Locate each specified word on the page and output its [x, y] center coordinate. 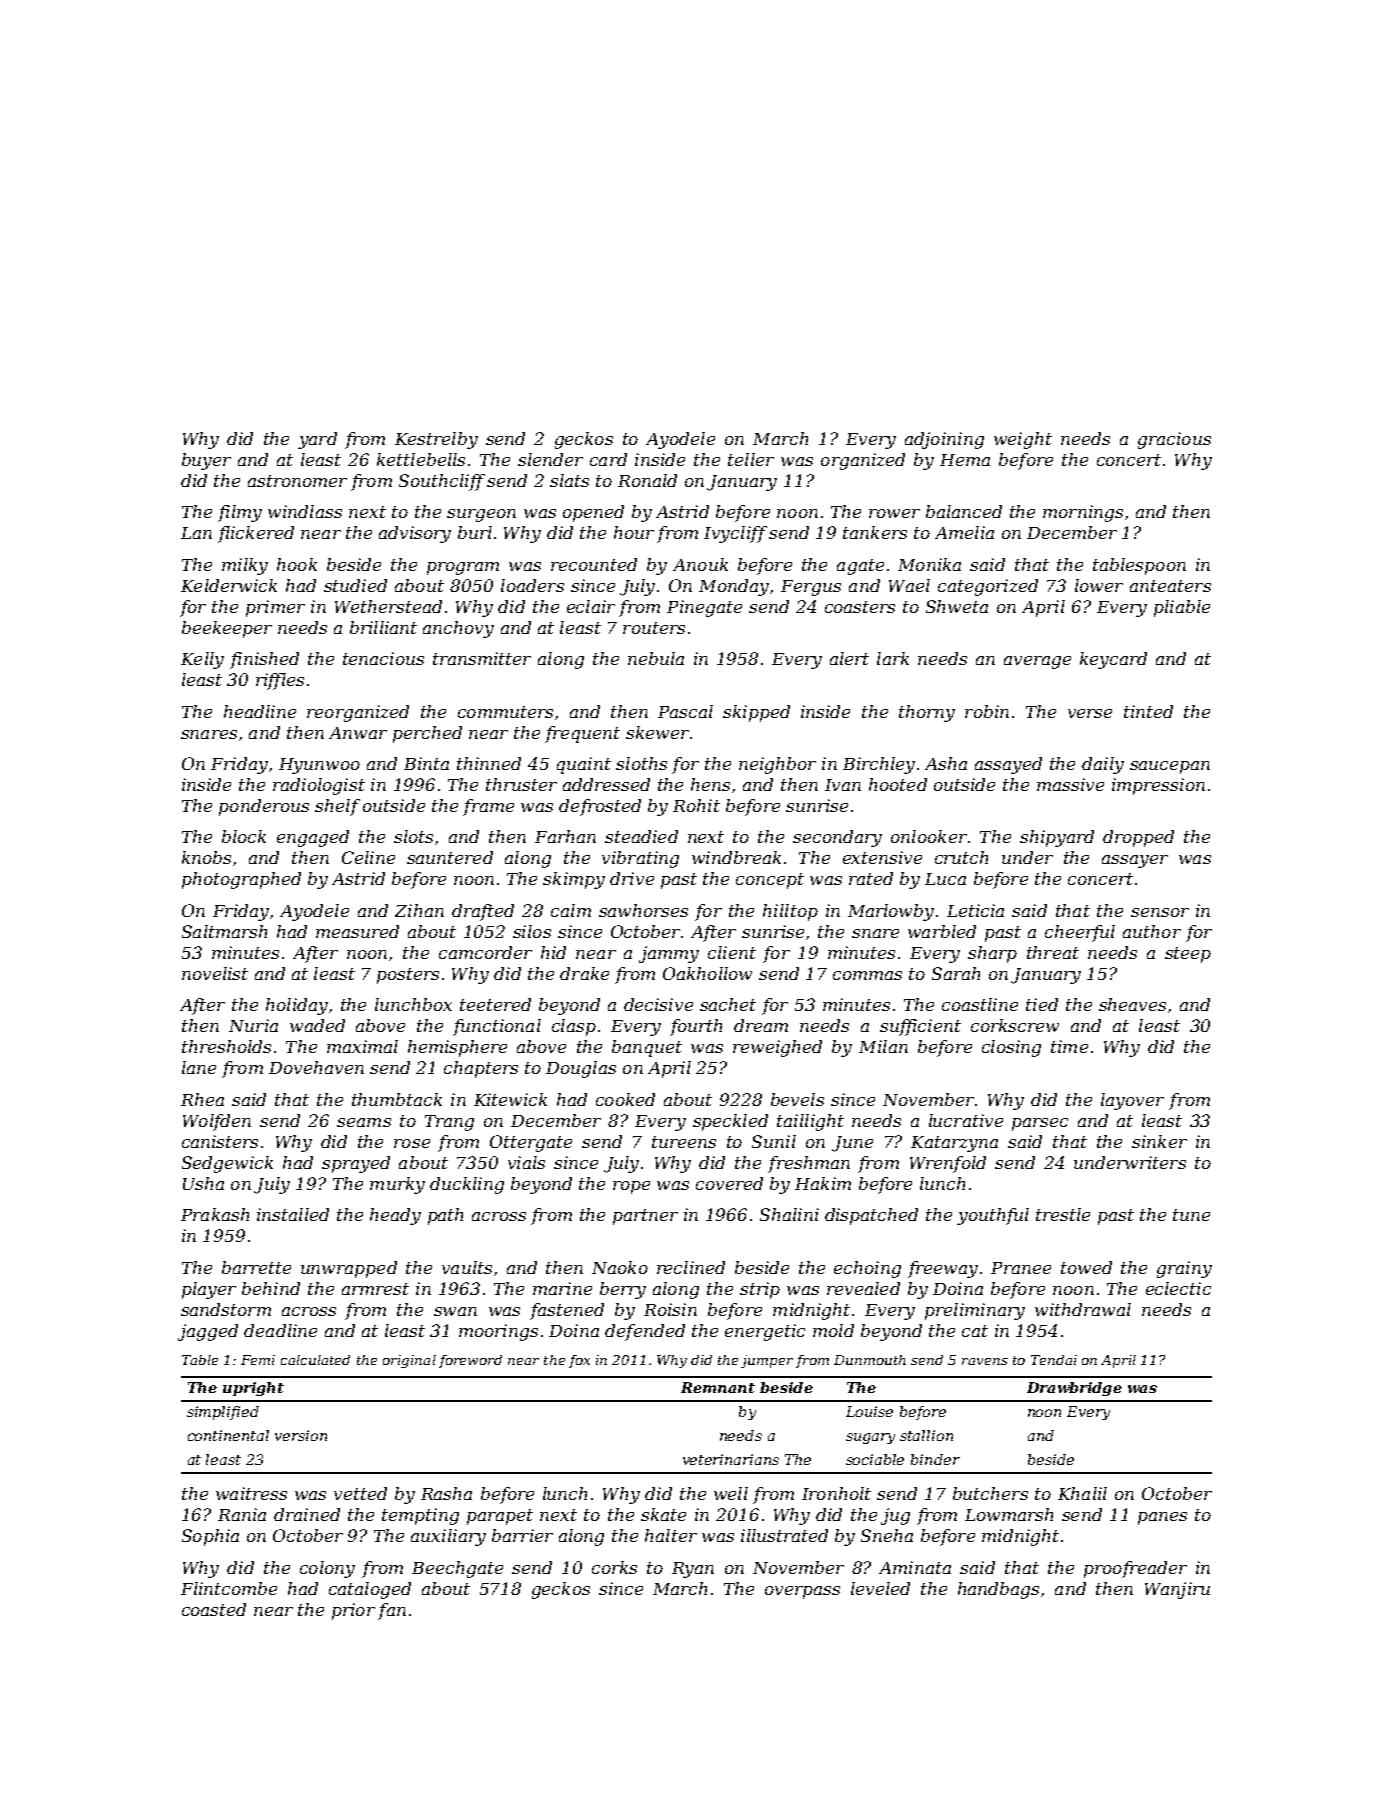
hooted [898, 784]
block [244, 836]
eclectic [1178, 1288]
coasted [214, 1609]
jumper [767, 1361]
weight [1023, 440]
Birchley [879, 765]
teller [751, 459]
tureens [684, 1142]
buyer [206, 461]
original [409, 1361]
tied [1042, 1004]
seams [364, 1122]
